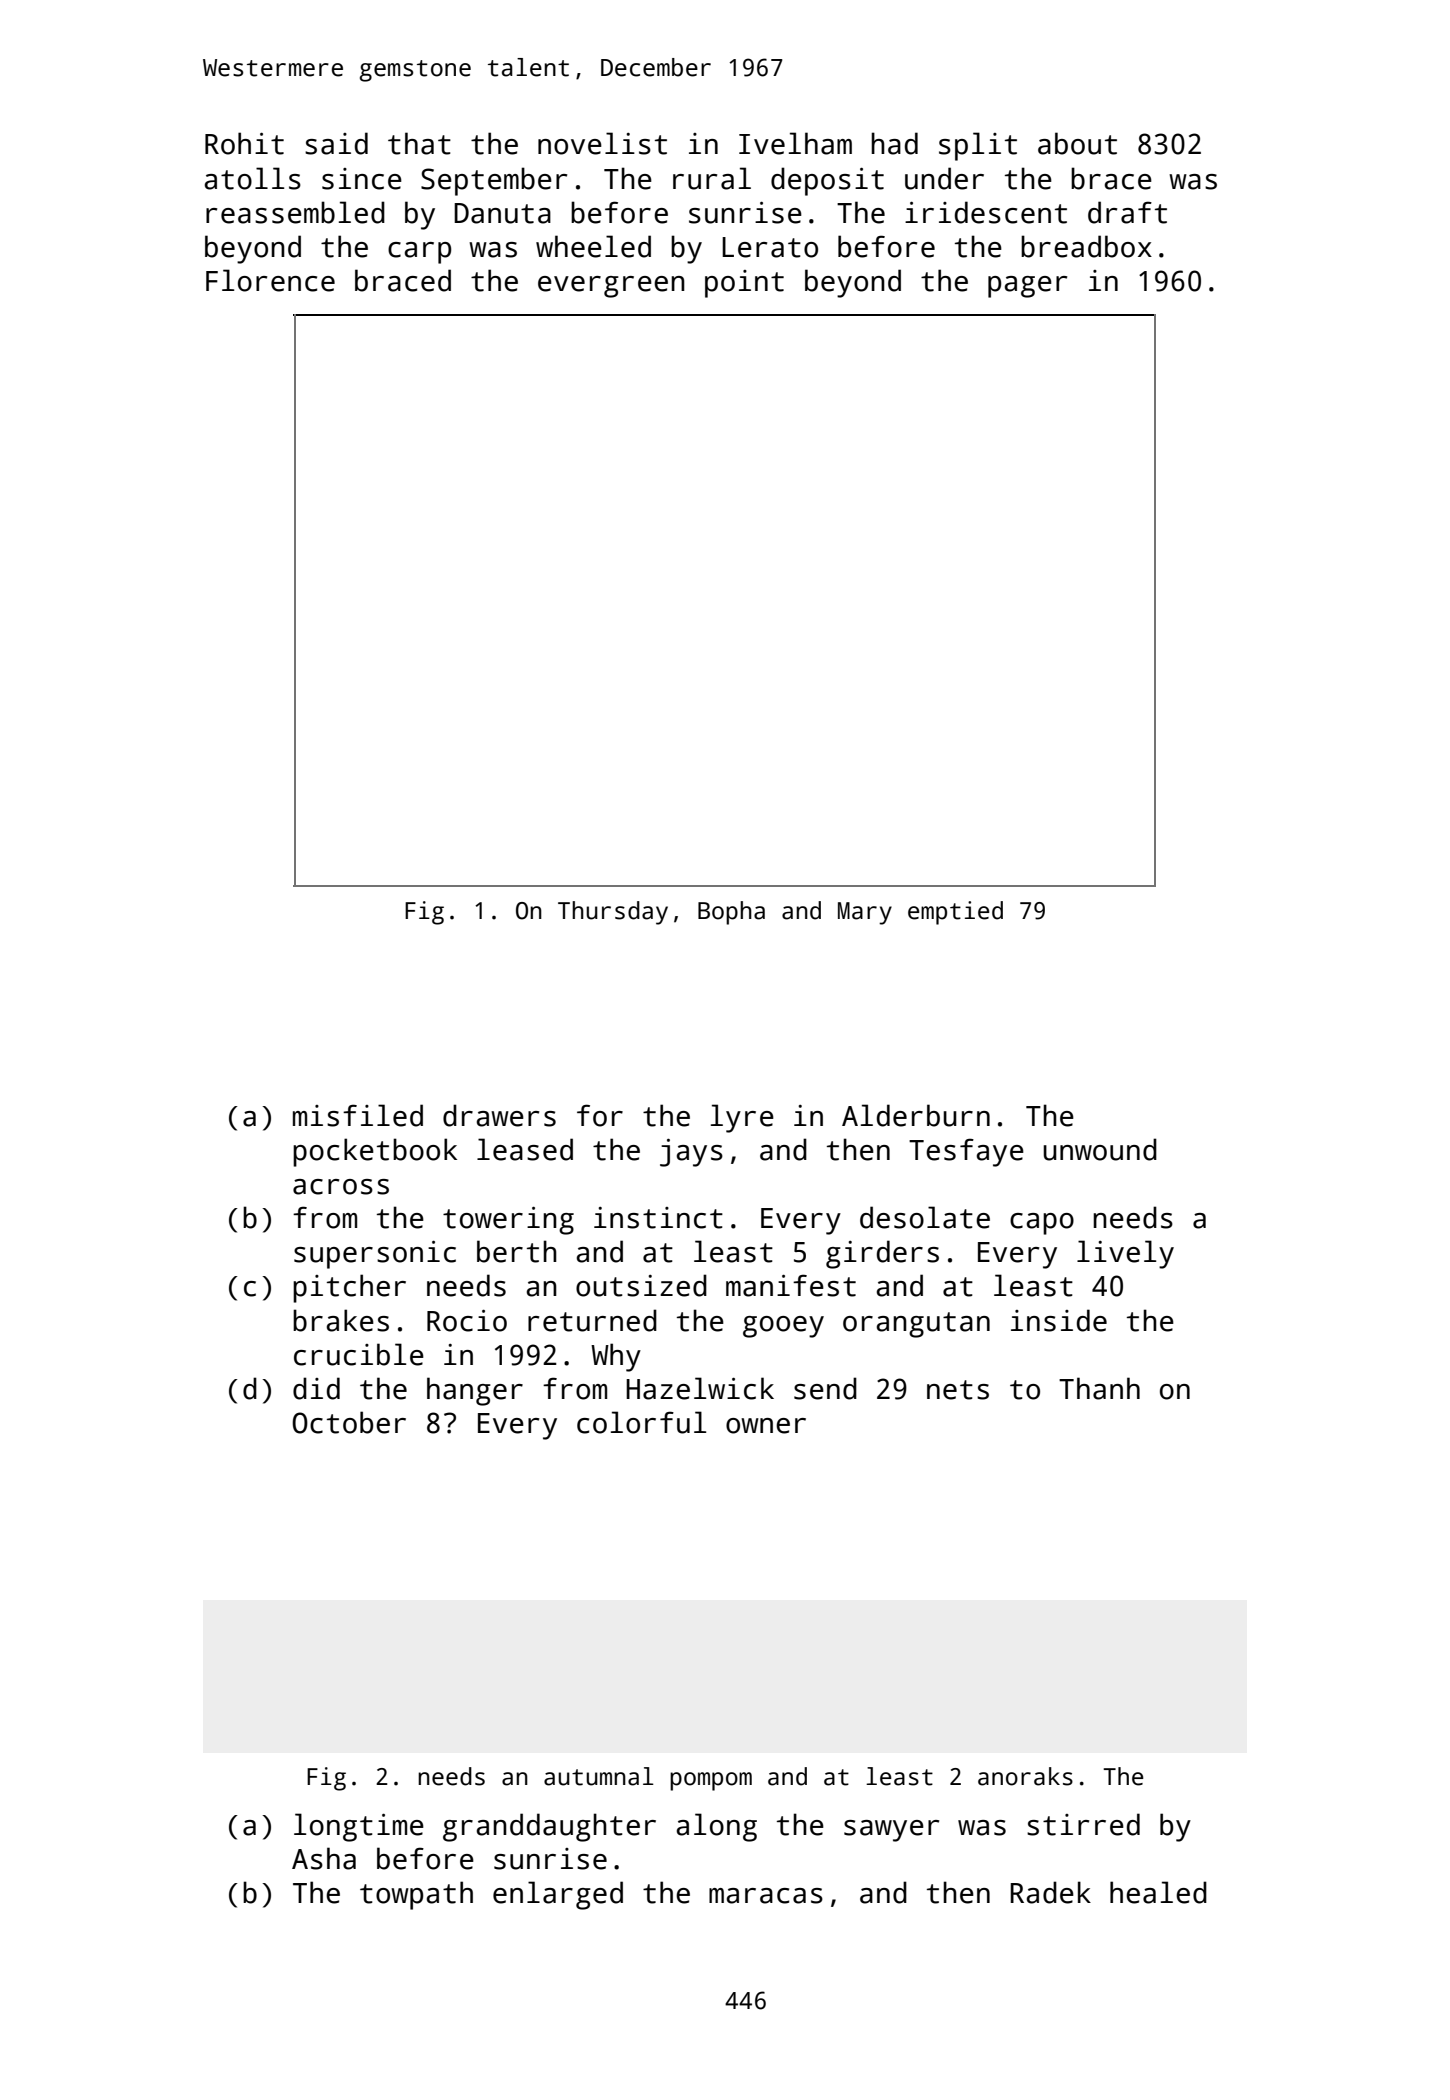 The height and width of the document is (2100, 1450). I want to click on pager, so click(1027, 287).
